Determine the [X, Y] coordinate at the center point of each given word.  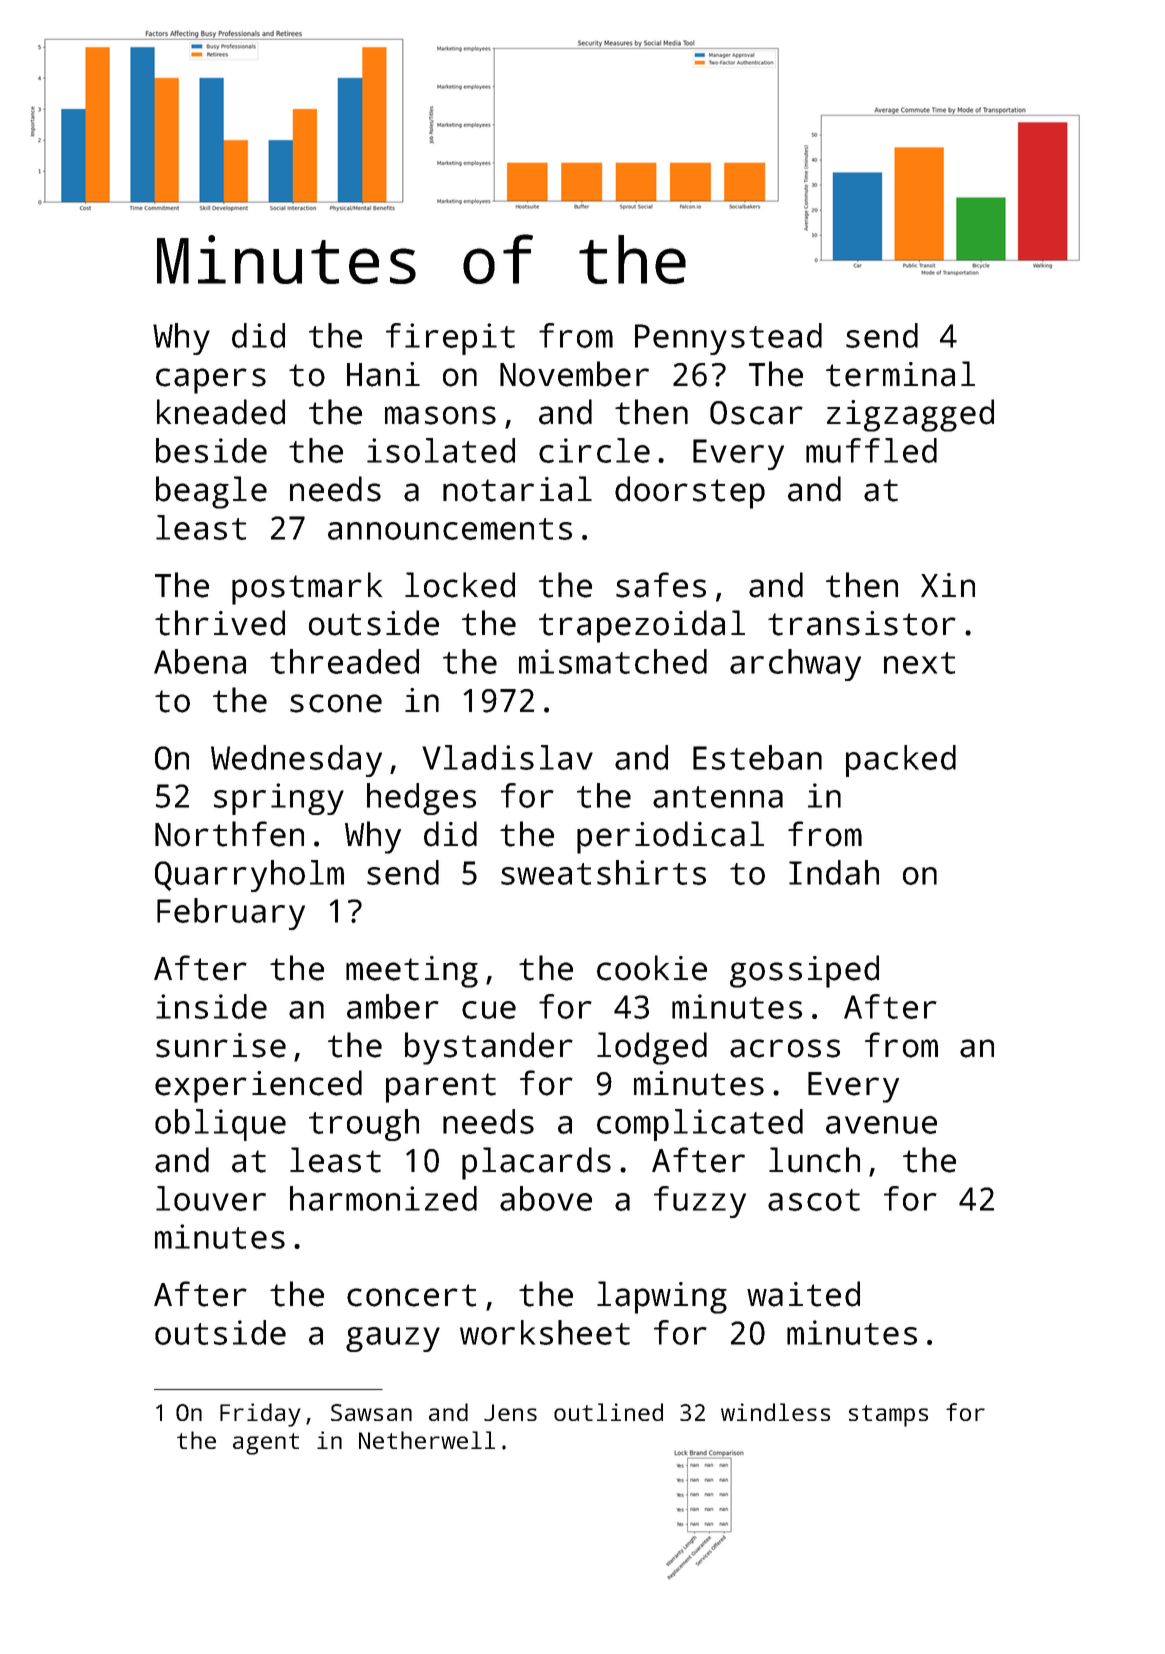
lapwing [662, 1297]
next [919, 663]
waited [803, 1294]
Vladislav [507, 757]
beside [211, 450]
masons [440, 415]
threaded [344, 661]
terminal [900, 374]
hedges [421, 799]
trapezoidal [642, 626]
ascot [814, 1200]
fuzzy [700, 1202]
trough [364, 1125]
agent [266, 1444]
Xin [948, 585]
